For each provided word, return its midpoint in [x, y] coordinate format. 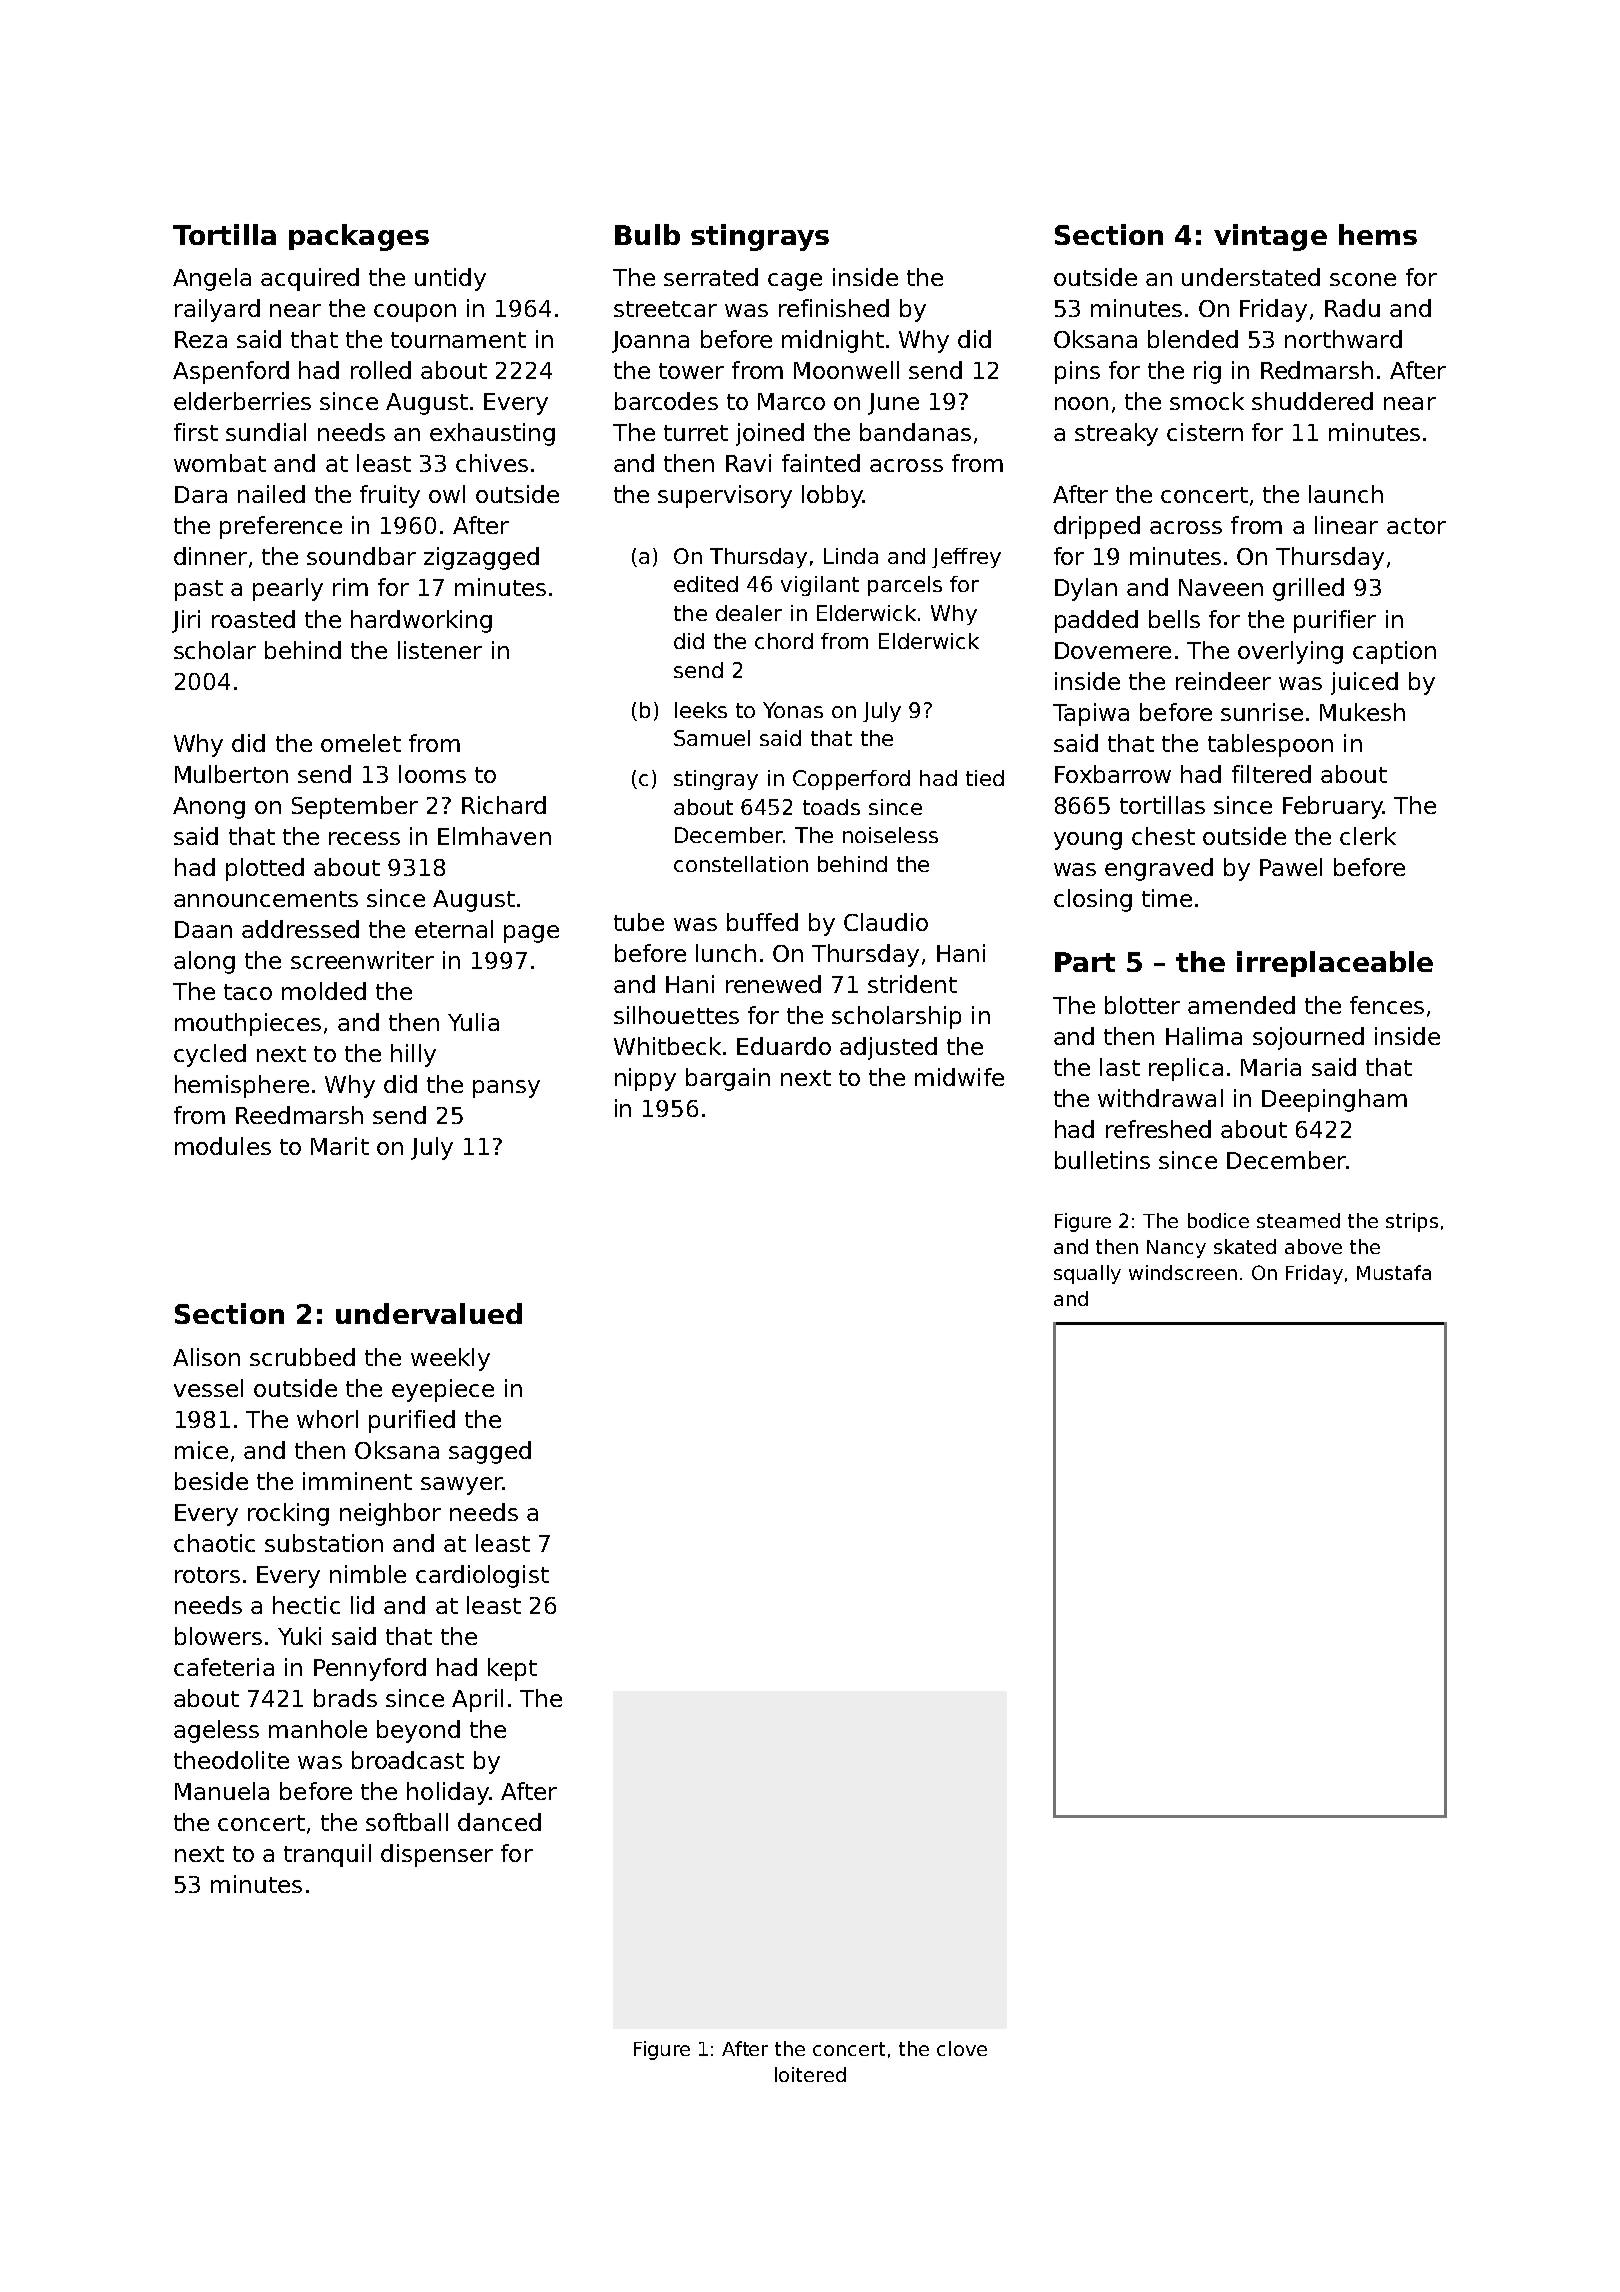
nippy [645, 1079]
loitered [810, 2074]
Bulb [647, 234]
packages [359, 237]
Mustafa [1394, 1272]
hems [1378, 234]
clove [962, 2048]
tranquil [327, 1855]
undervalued [429, 1313]
